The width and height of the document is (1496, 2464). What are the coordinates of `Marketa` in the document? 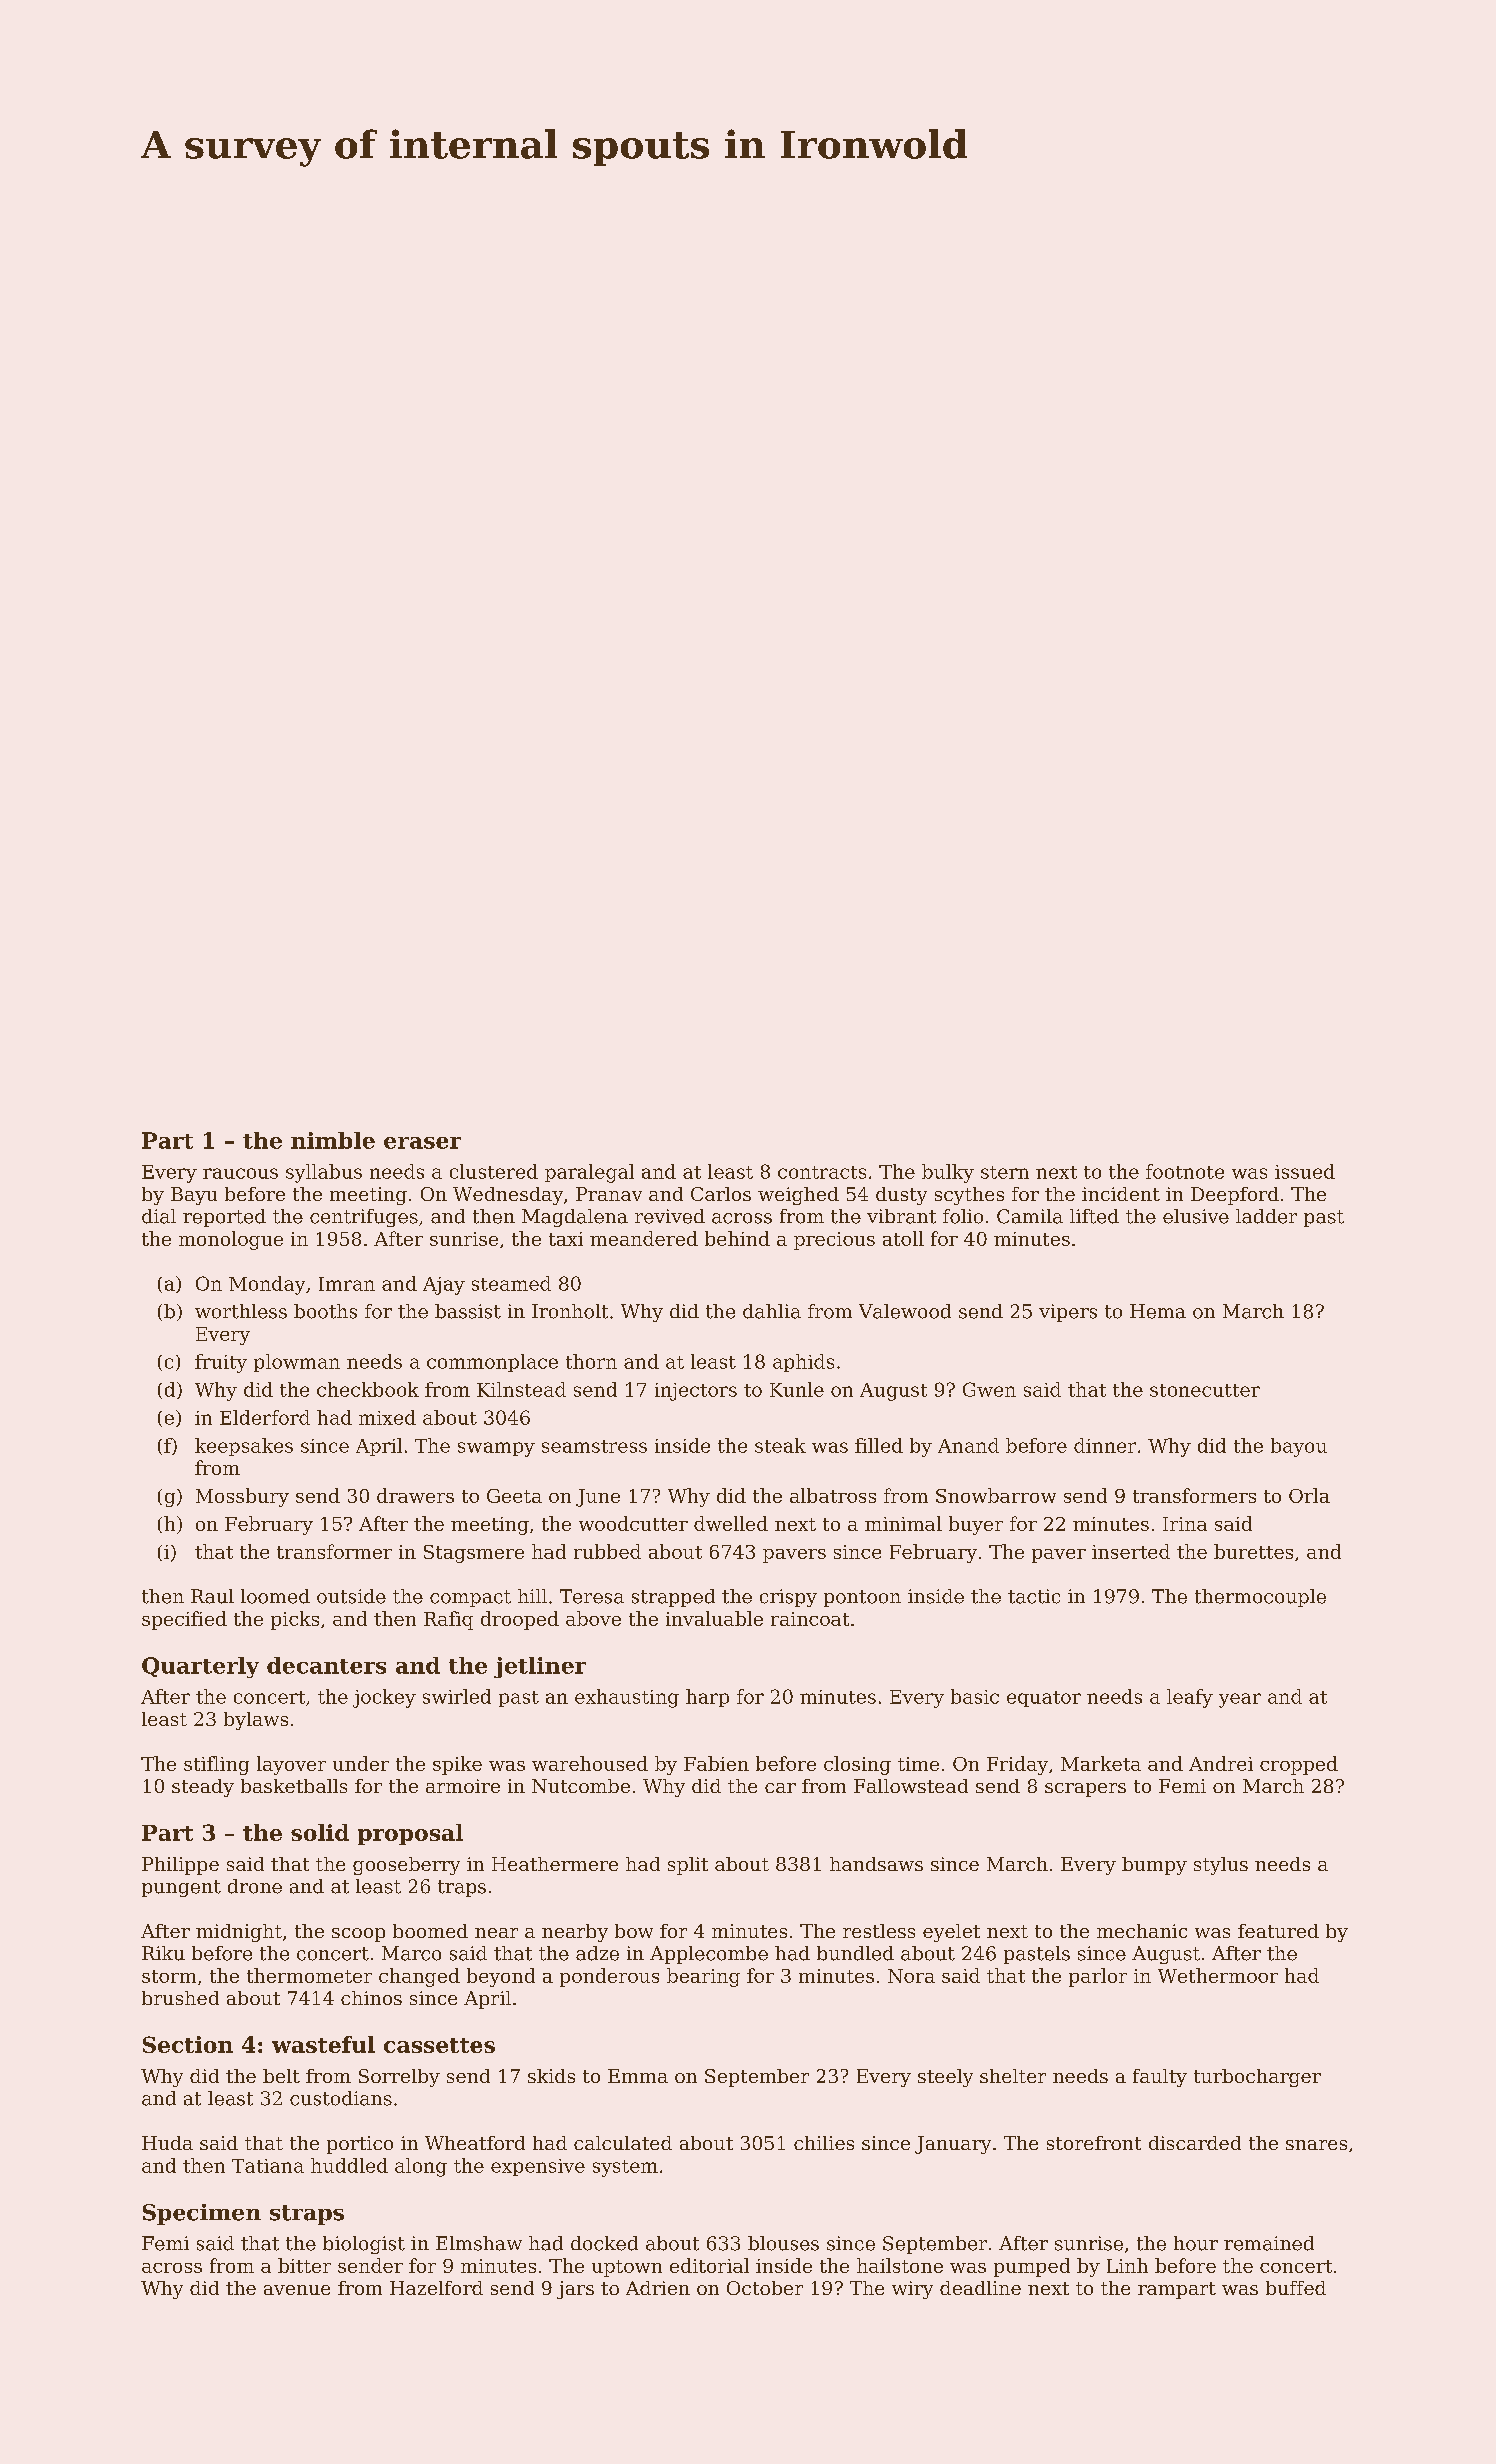 It's located at (1101, 1763).
